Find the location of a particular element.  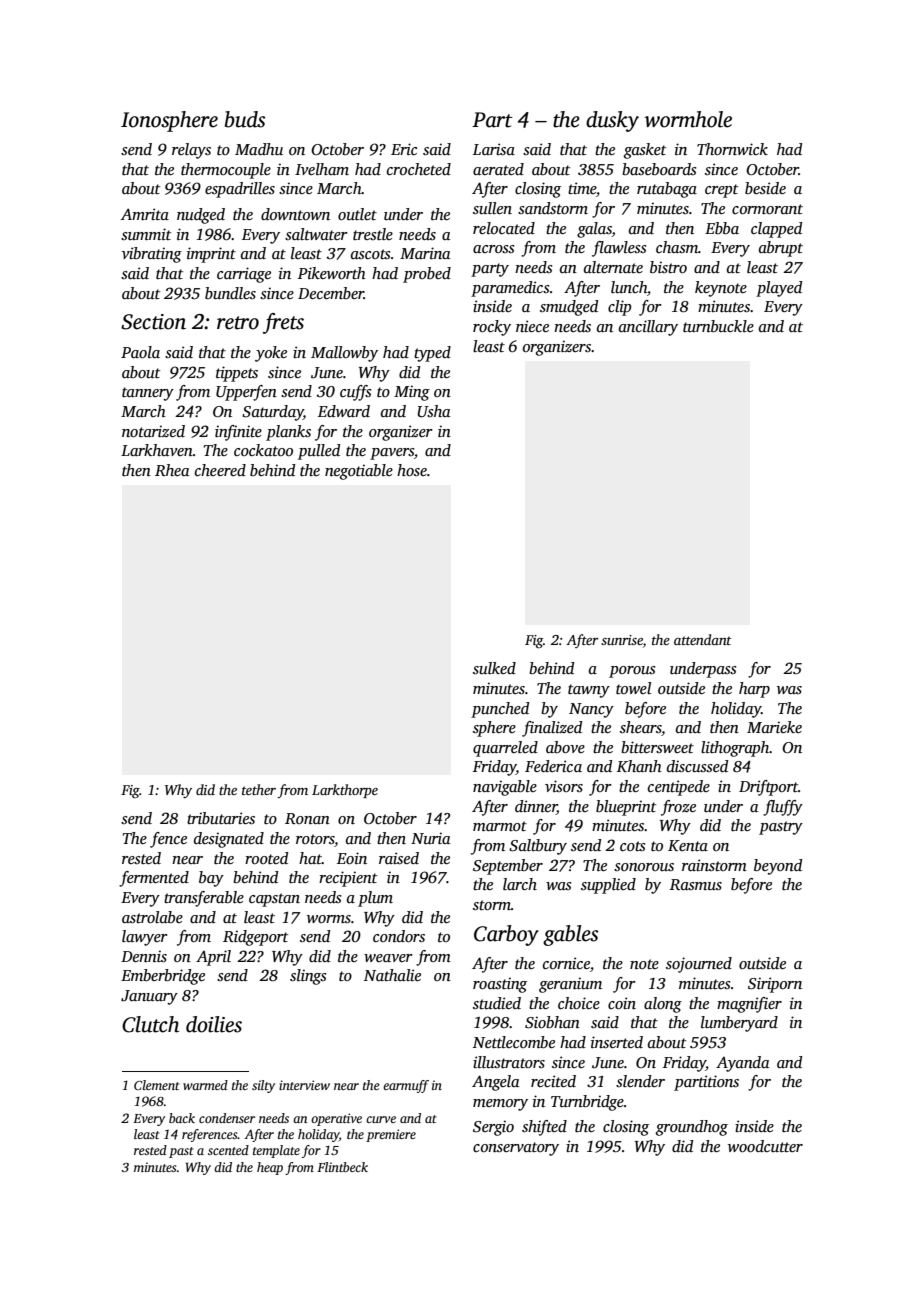

Nuria is located at coordinates (431, 838).
